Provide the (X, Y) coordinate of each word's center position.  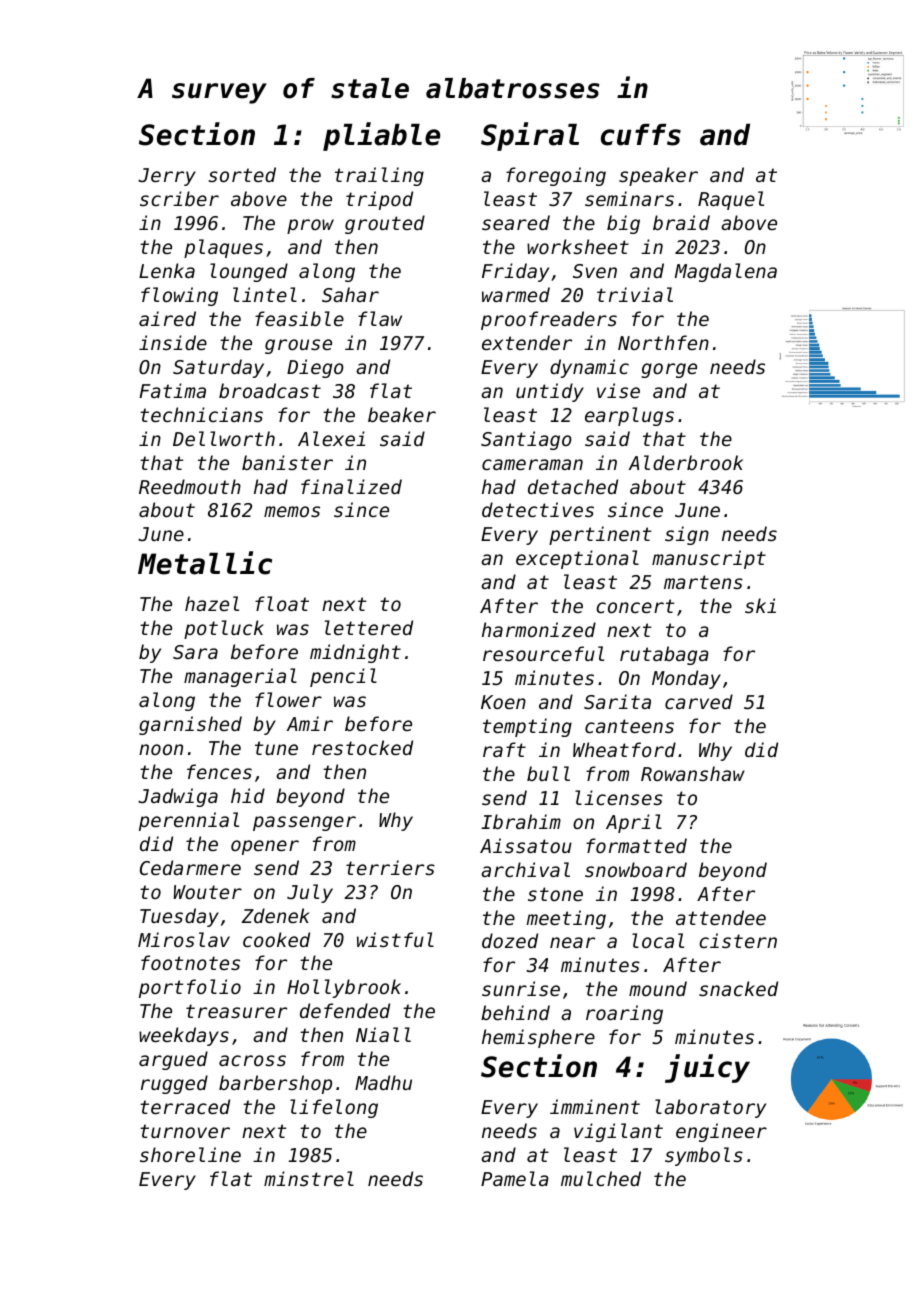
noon (161, 749)
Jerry (167, 177)
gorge (669, 370)
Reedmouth (190, 486)
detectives (538, 509)
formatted (636, 845)
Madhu (383, 1082)
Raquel (731, 200)
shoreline (190, 1154)
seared (516, 222)
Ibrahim (521, 821)
